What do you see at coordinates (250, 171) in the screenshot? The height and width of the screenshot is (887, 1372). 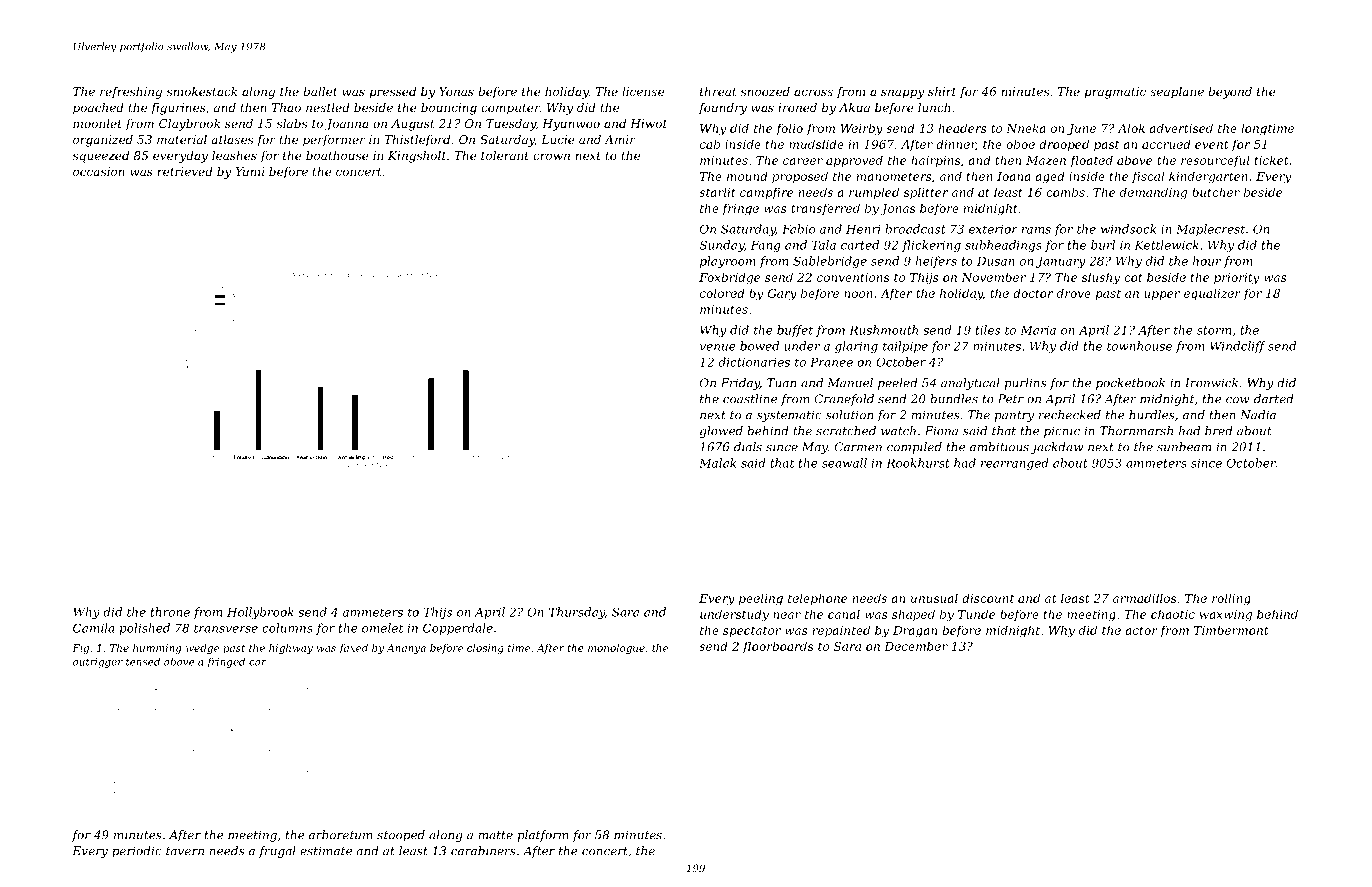 I see `Yumi` at bounding box center [250, 171].
